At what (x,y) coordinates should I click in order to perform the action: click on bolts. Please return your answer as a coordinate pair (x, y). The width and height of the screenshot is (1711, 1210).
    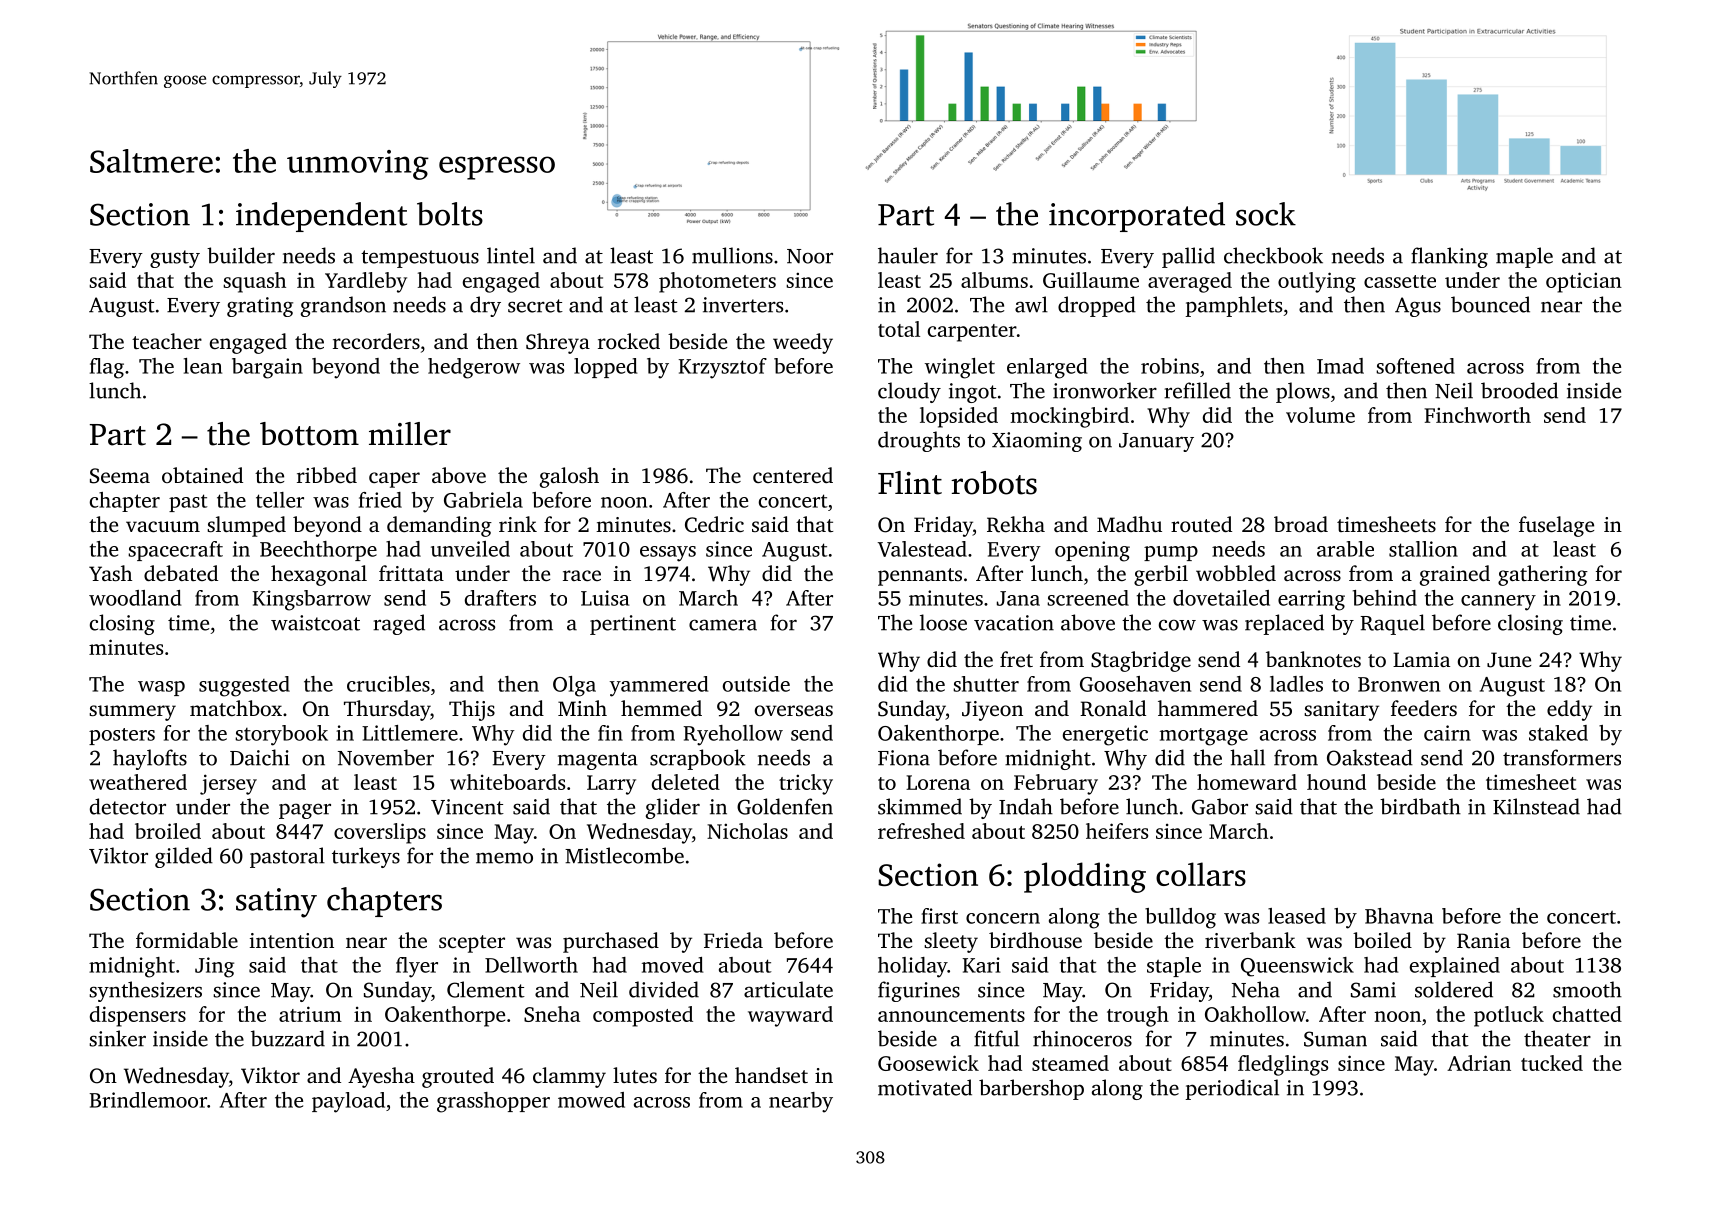
    Looking at the image, I should click on (450, 214).
